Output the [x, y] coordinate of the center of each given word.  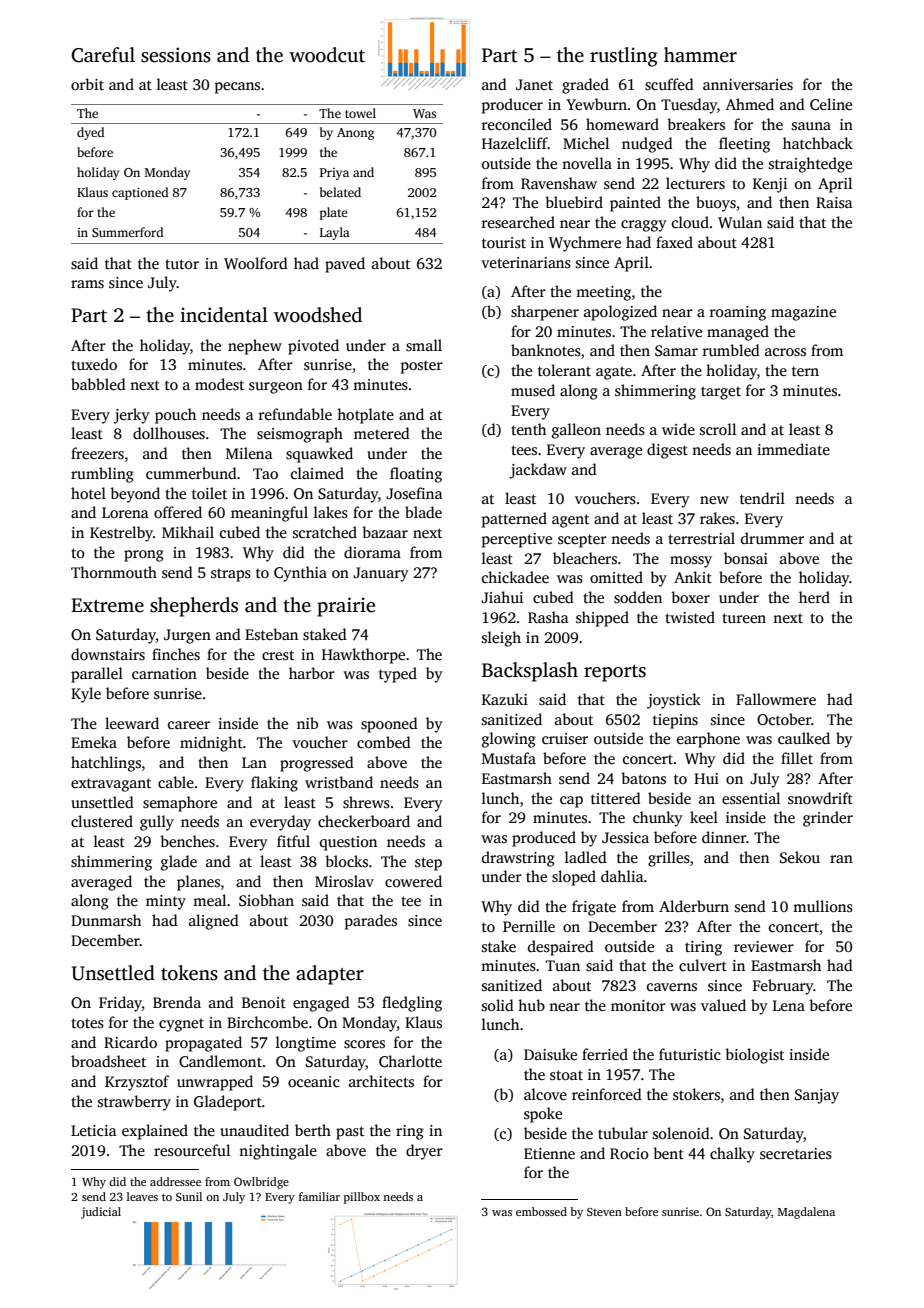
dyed [90, 133]
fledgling [412, 1004]
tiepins [675, 721]
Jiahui [502, 597]
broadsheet [108, 1061]
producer [512, 106]
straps [231, 575]
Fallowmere [776, 699]
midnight [211, 744]
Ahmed [750, 104]
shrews [366, 802]
